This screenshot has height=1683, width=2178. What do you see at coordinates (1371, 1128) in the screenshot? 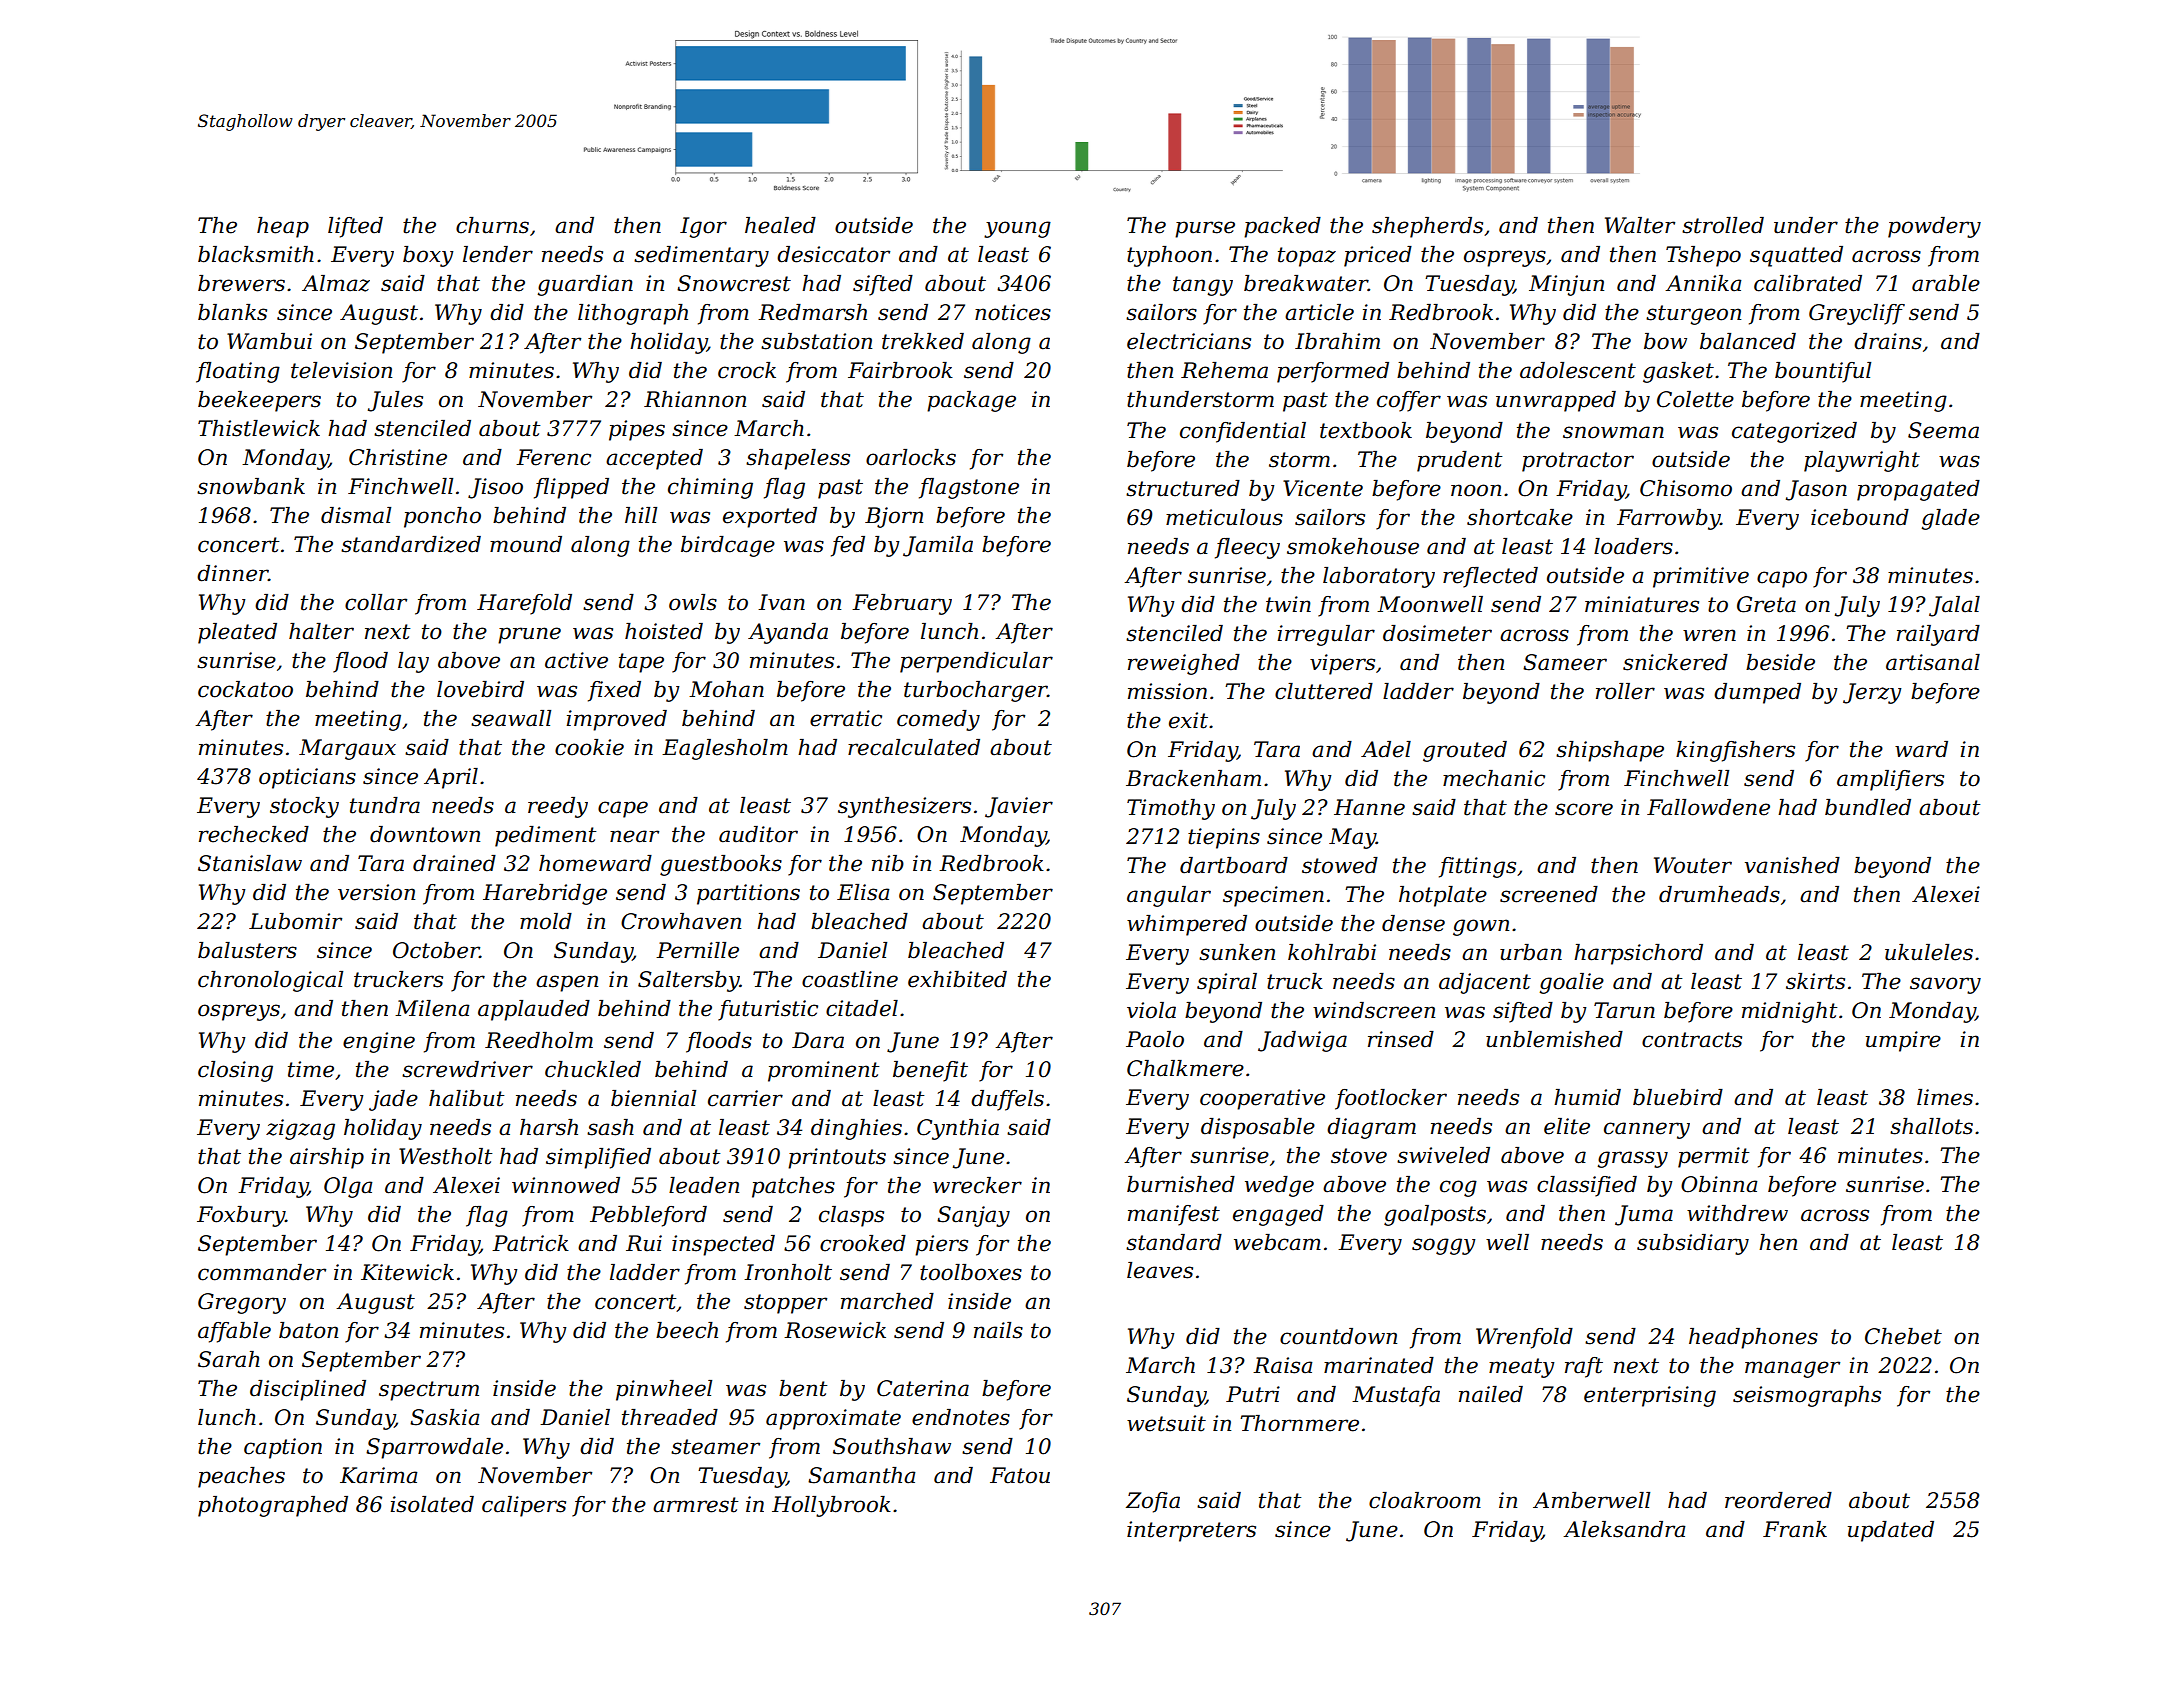
I see `diagram` at bounding box center [1371, 1128].
